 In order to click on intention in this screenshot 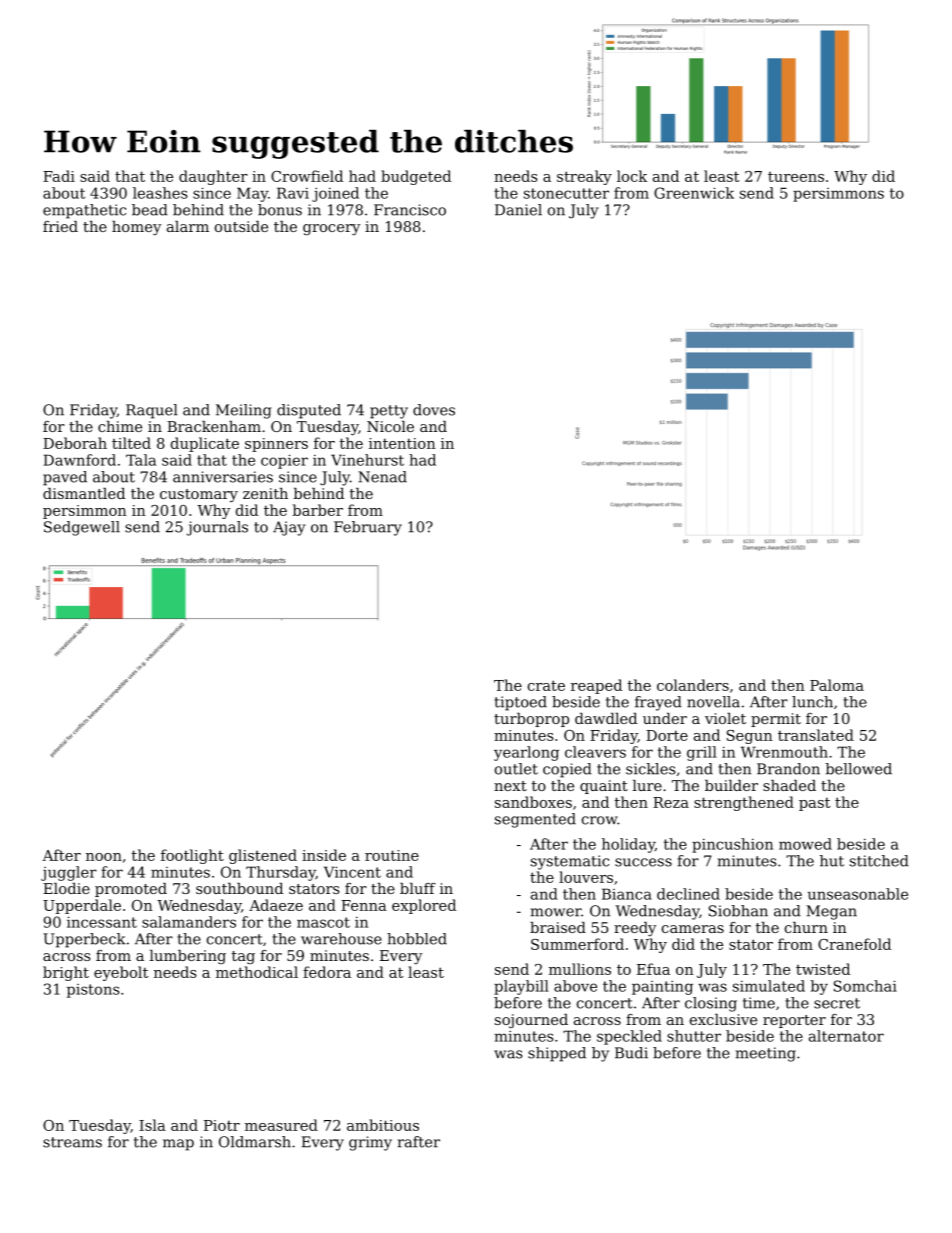, I will do `click(402, 443)`.
